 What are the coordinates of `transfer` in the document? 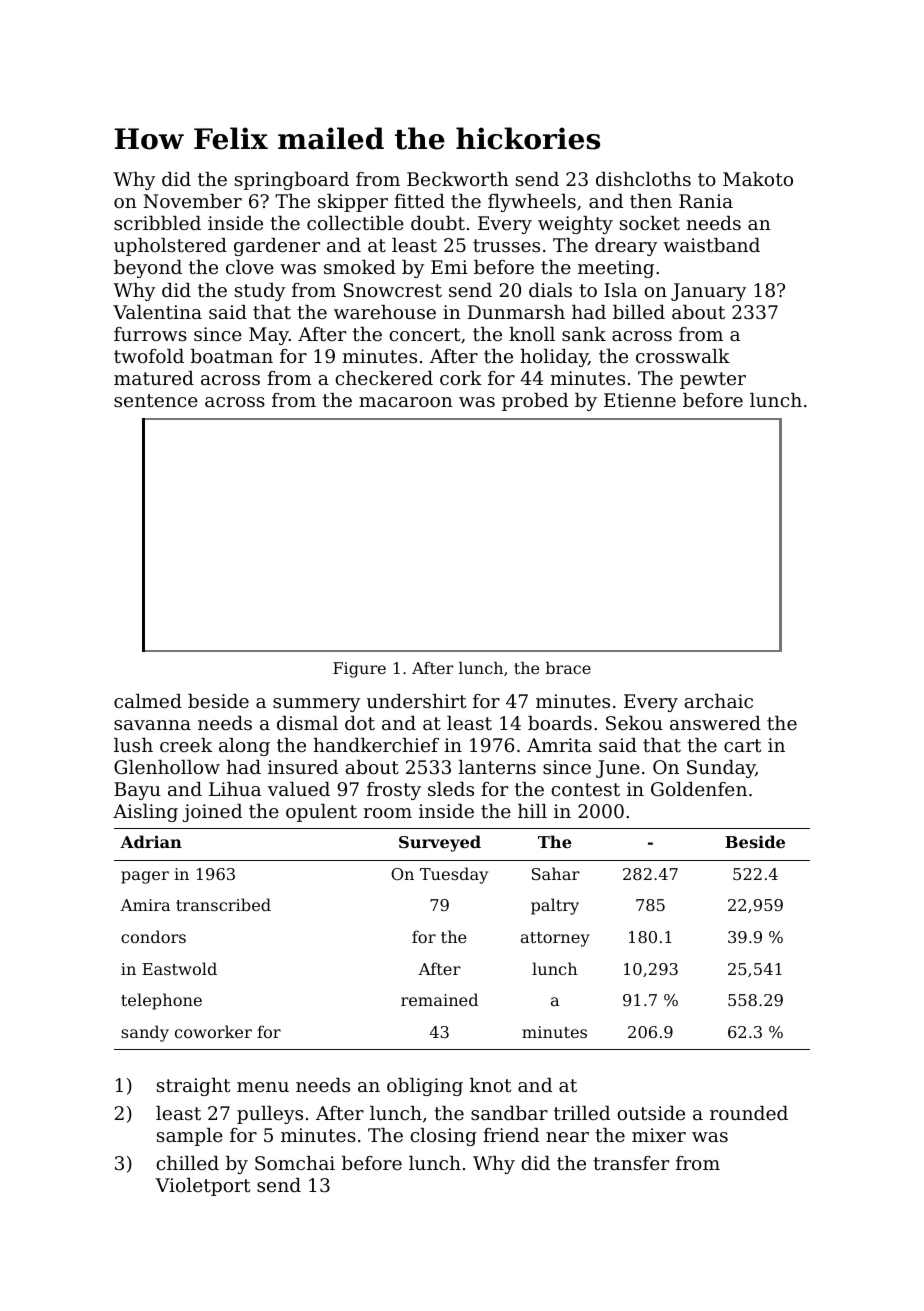 It's located at (631, 1163).
